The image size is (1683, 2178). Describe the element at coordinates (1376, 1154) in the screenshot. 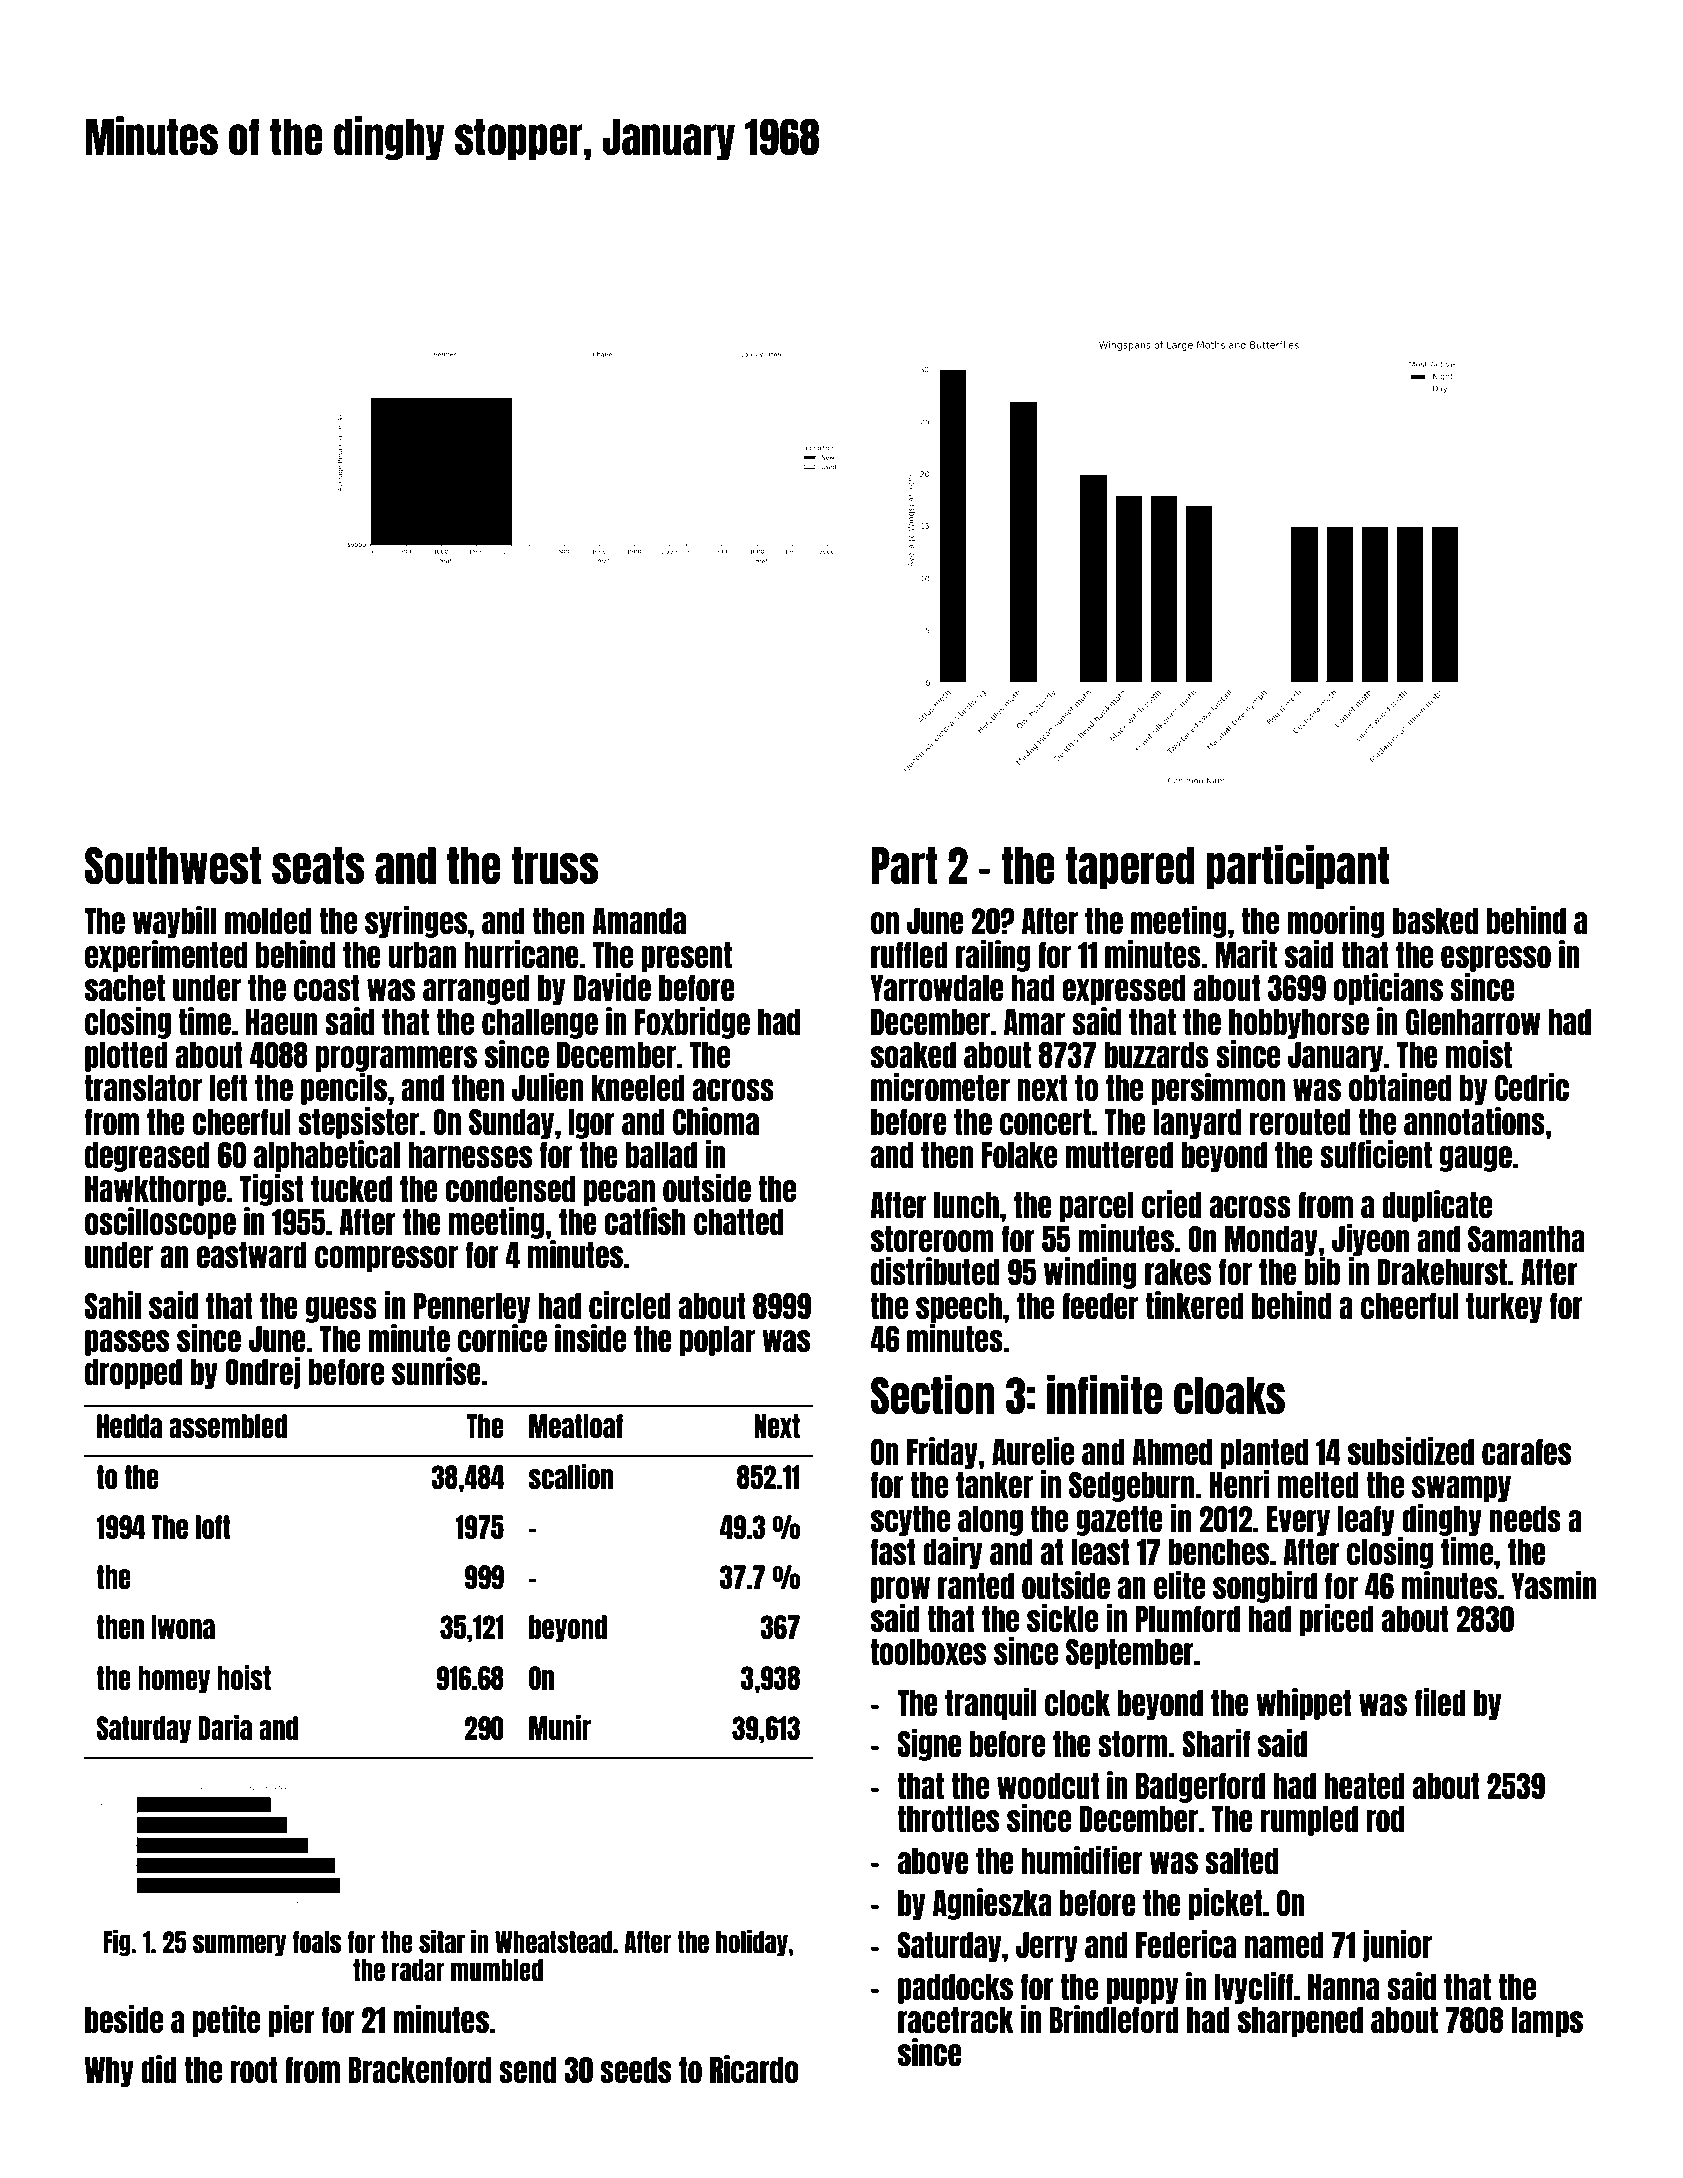

I see `sufficient` at that location.
